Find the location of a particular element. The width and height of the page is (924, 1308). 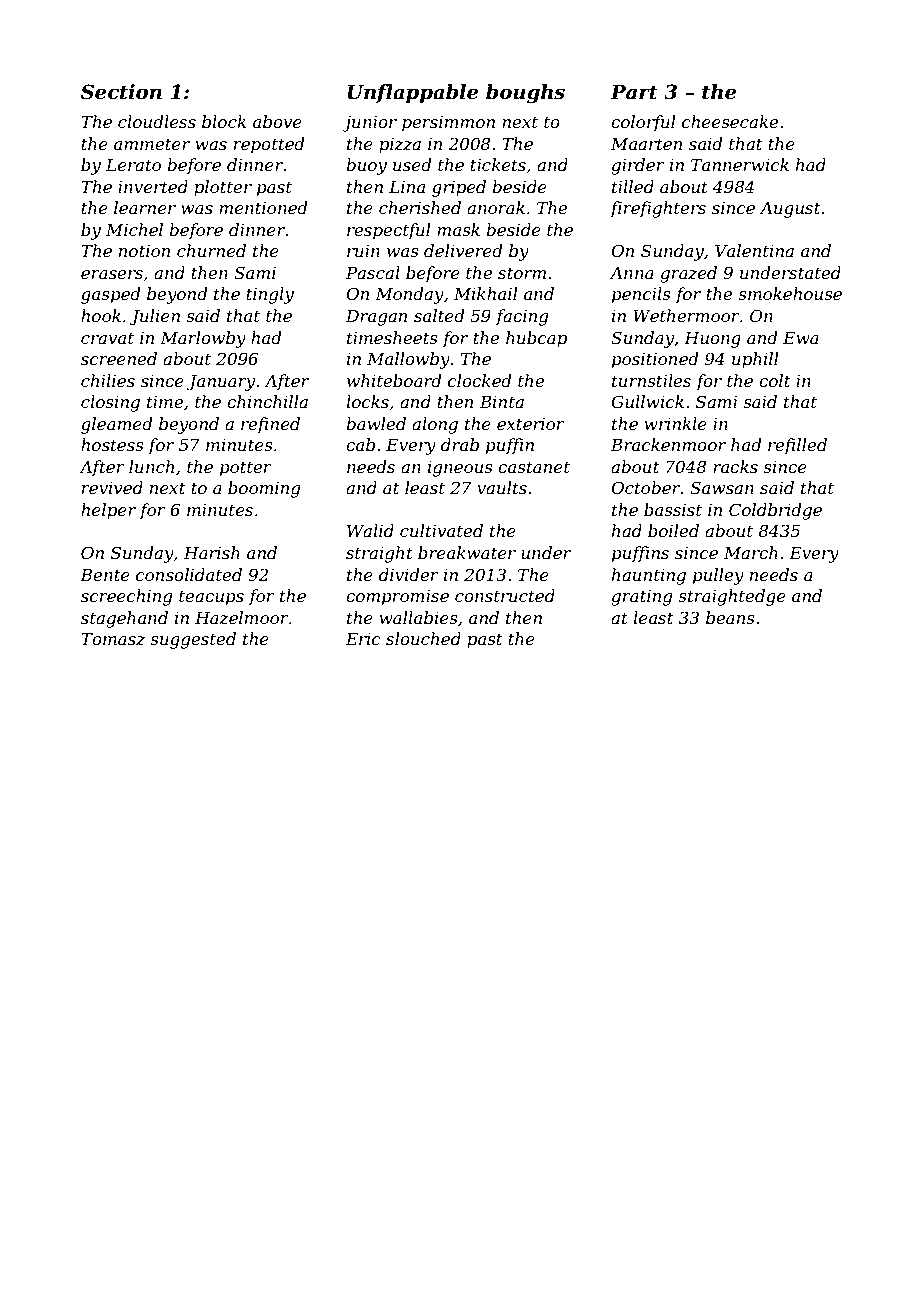

suggested is located at coordinates (193, 640).
